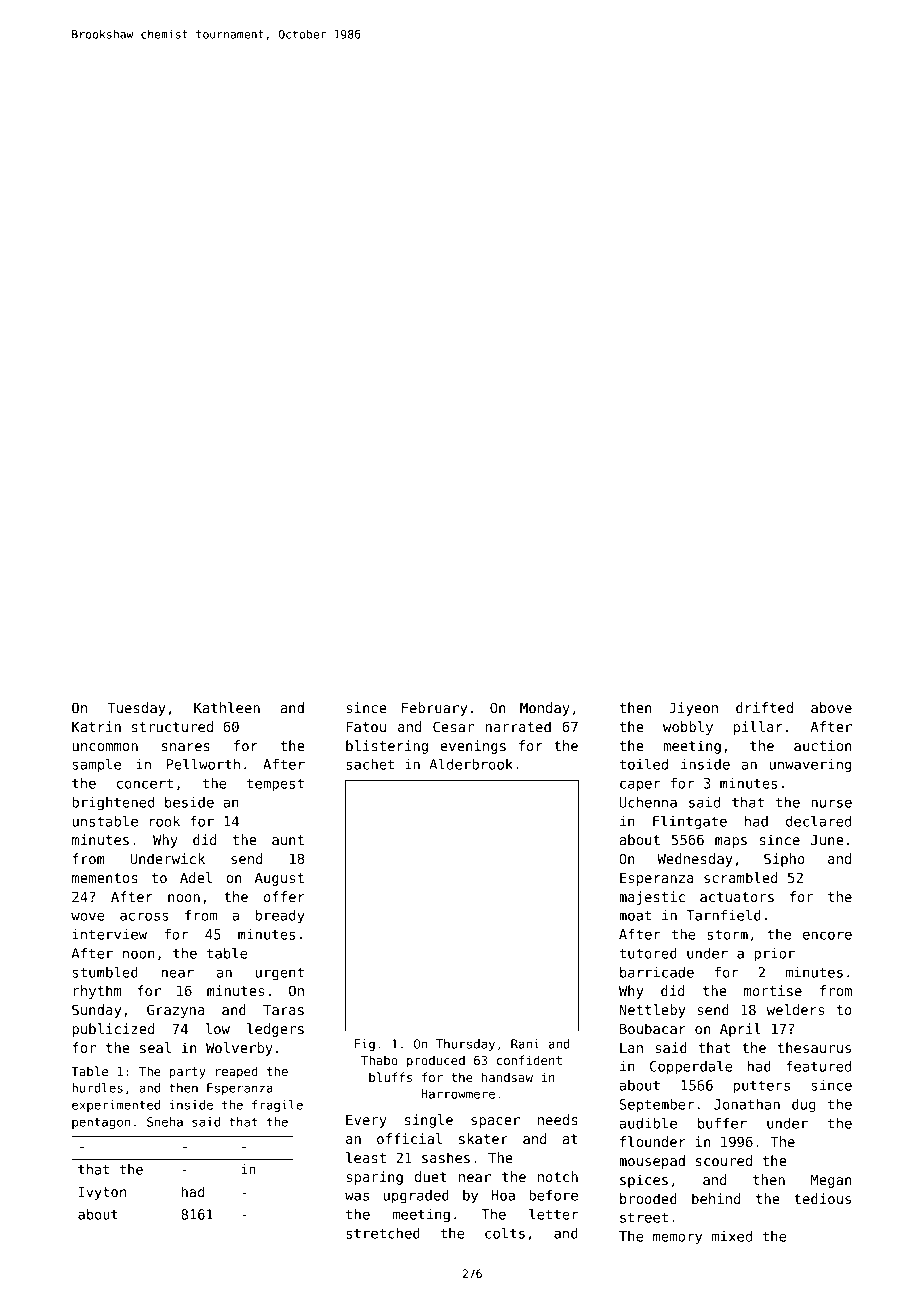 The image size is (924, 1308). What do you see at coordinates (640, 786) in the page?
I see `caper` at bounding box center [640, 786].
